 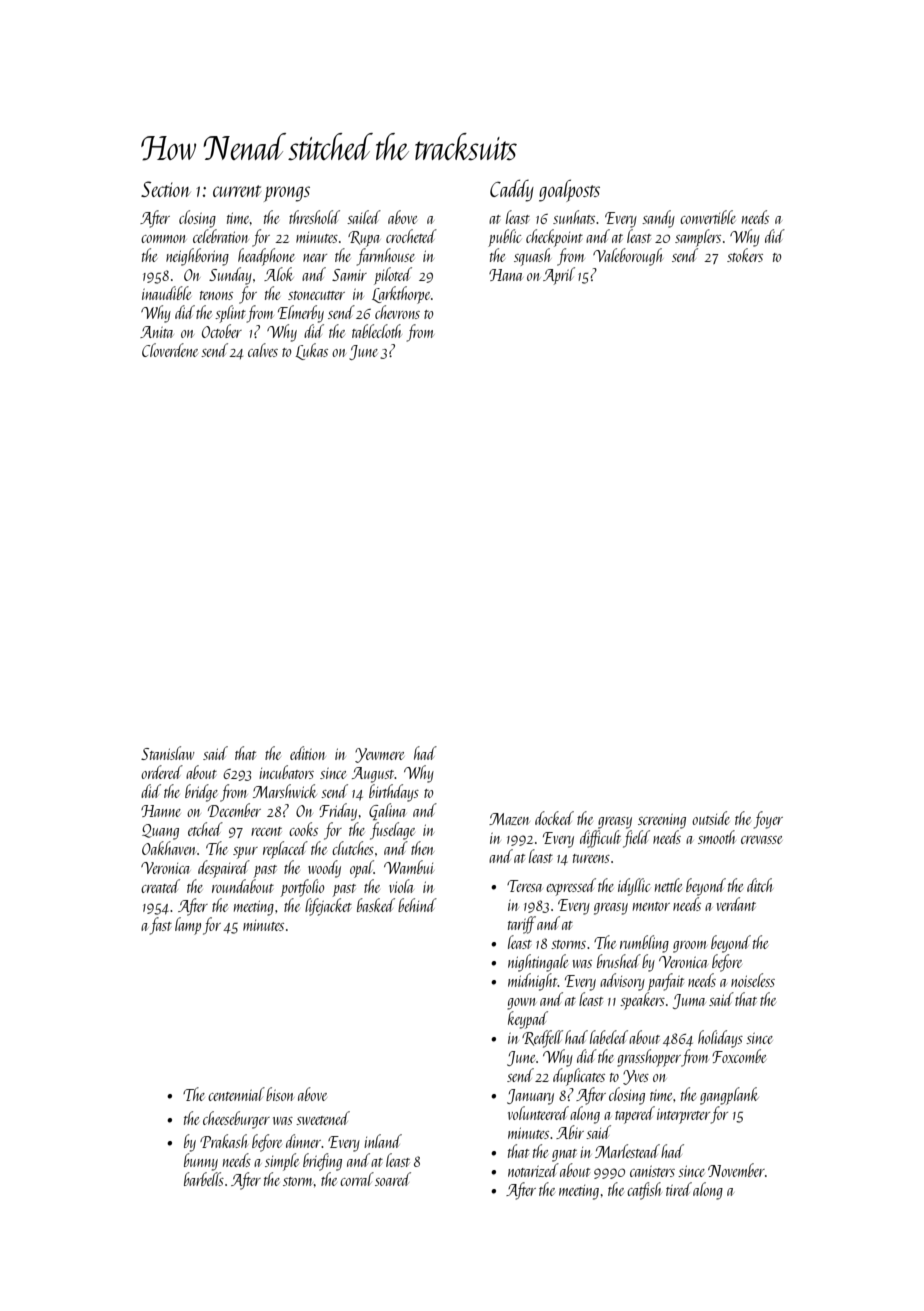 I want to click on Valeborough, so click(x=628, y=257).
